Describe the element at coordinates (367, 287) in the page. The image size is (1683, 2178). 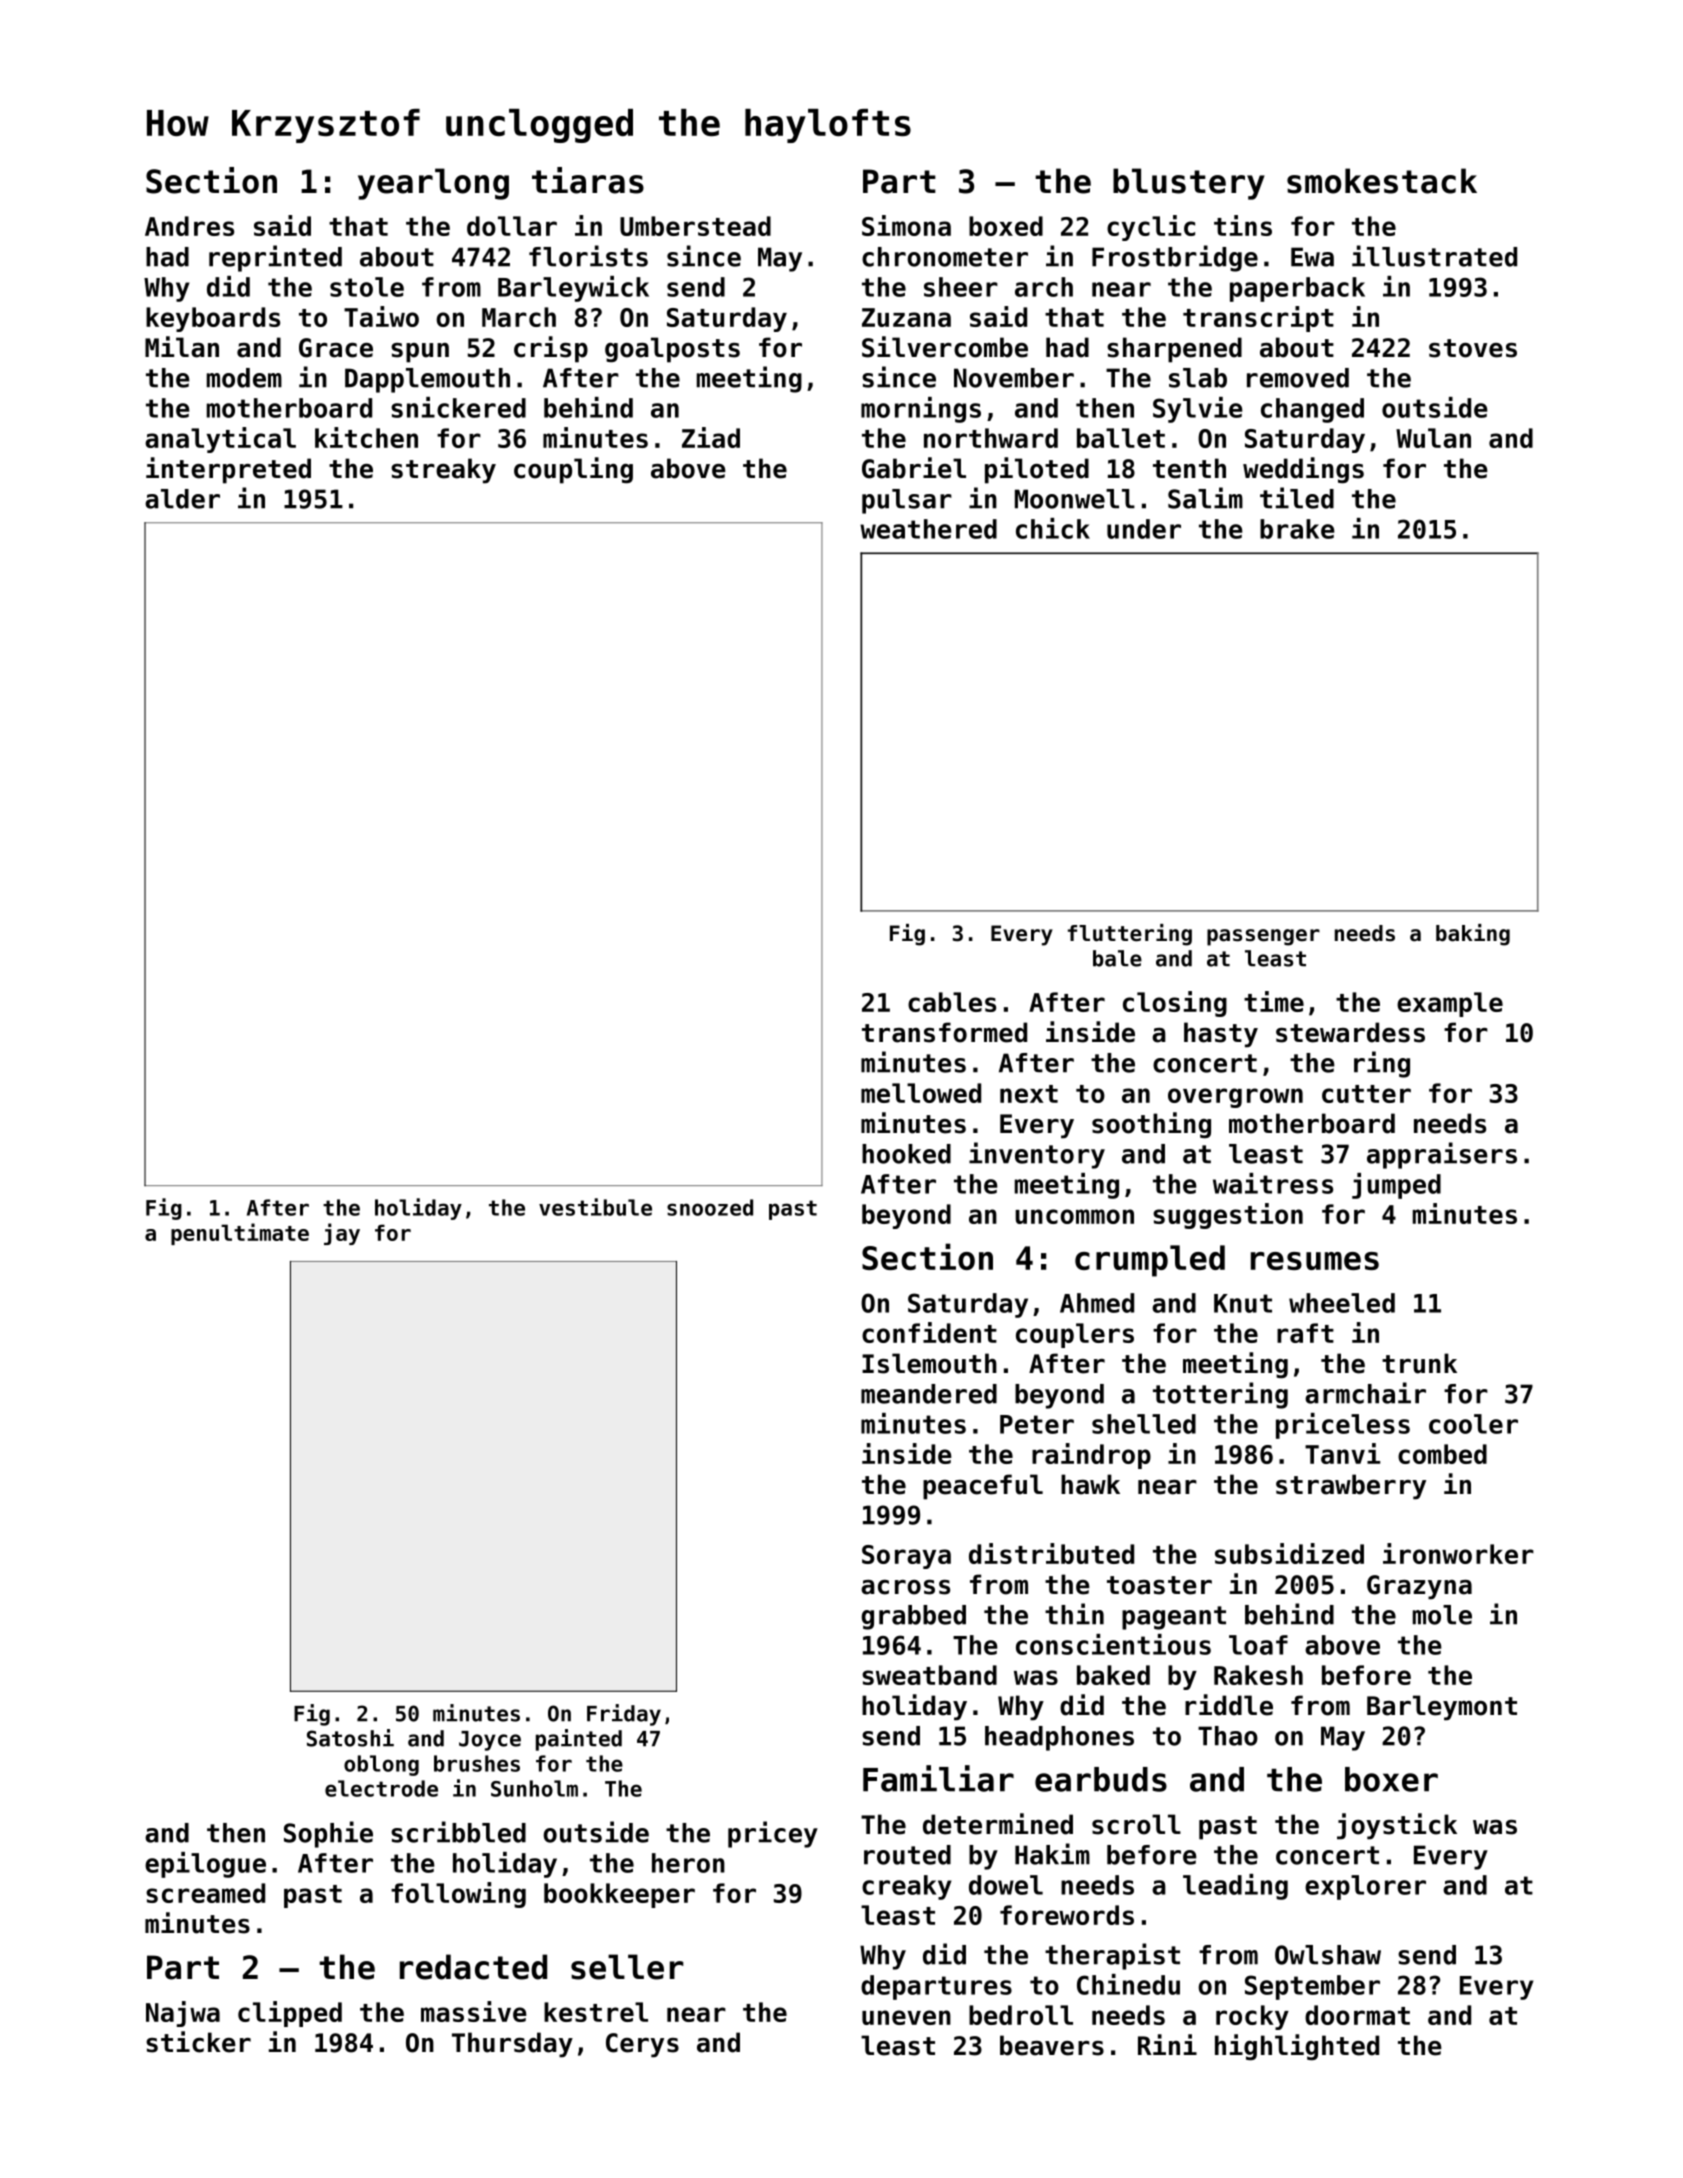
I see `stole` at that location.
